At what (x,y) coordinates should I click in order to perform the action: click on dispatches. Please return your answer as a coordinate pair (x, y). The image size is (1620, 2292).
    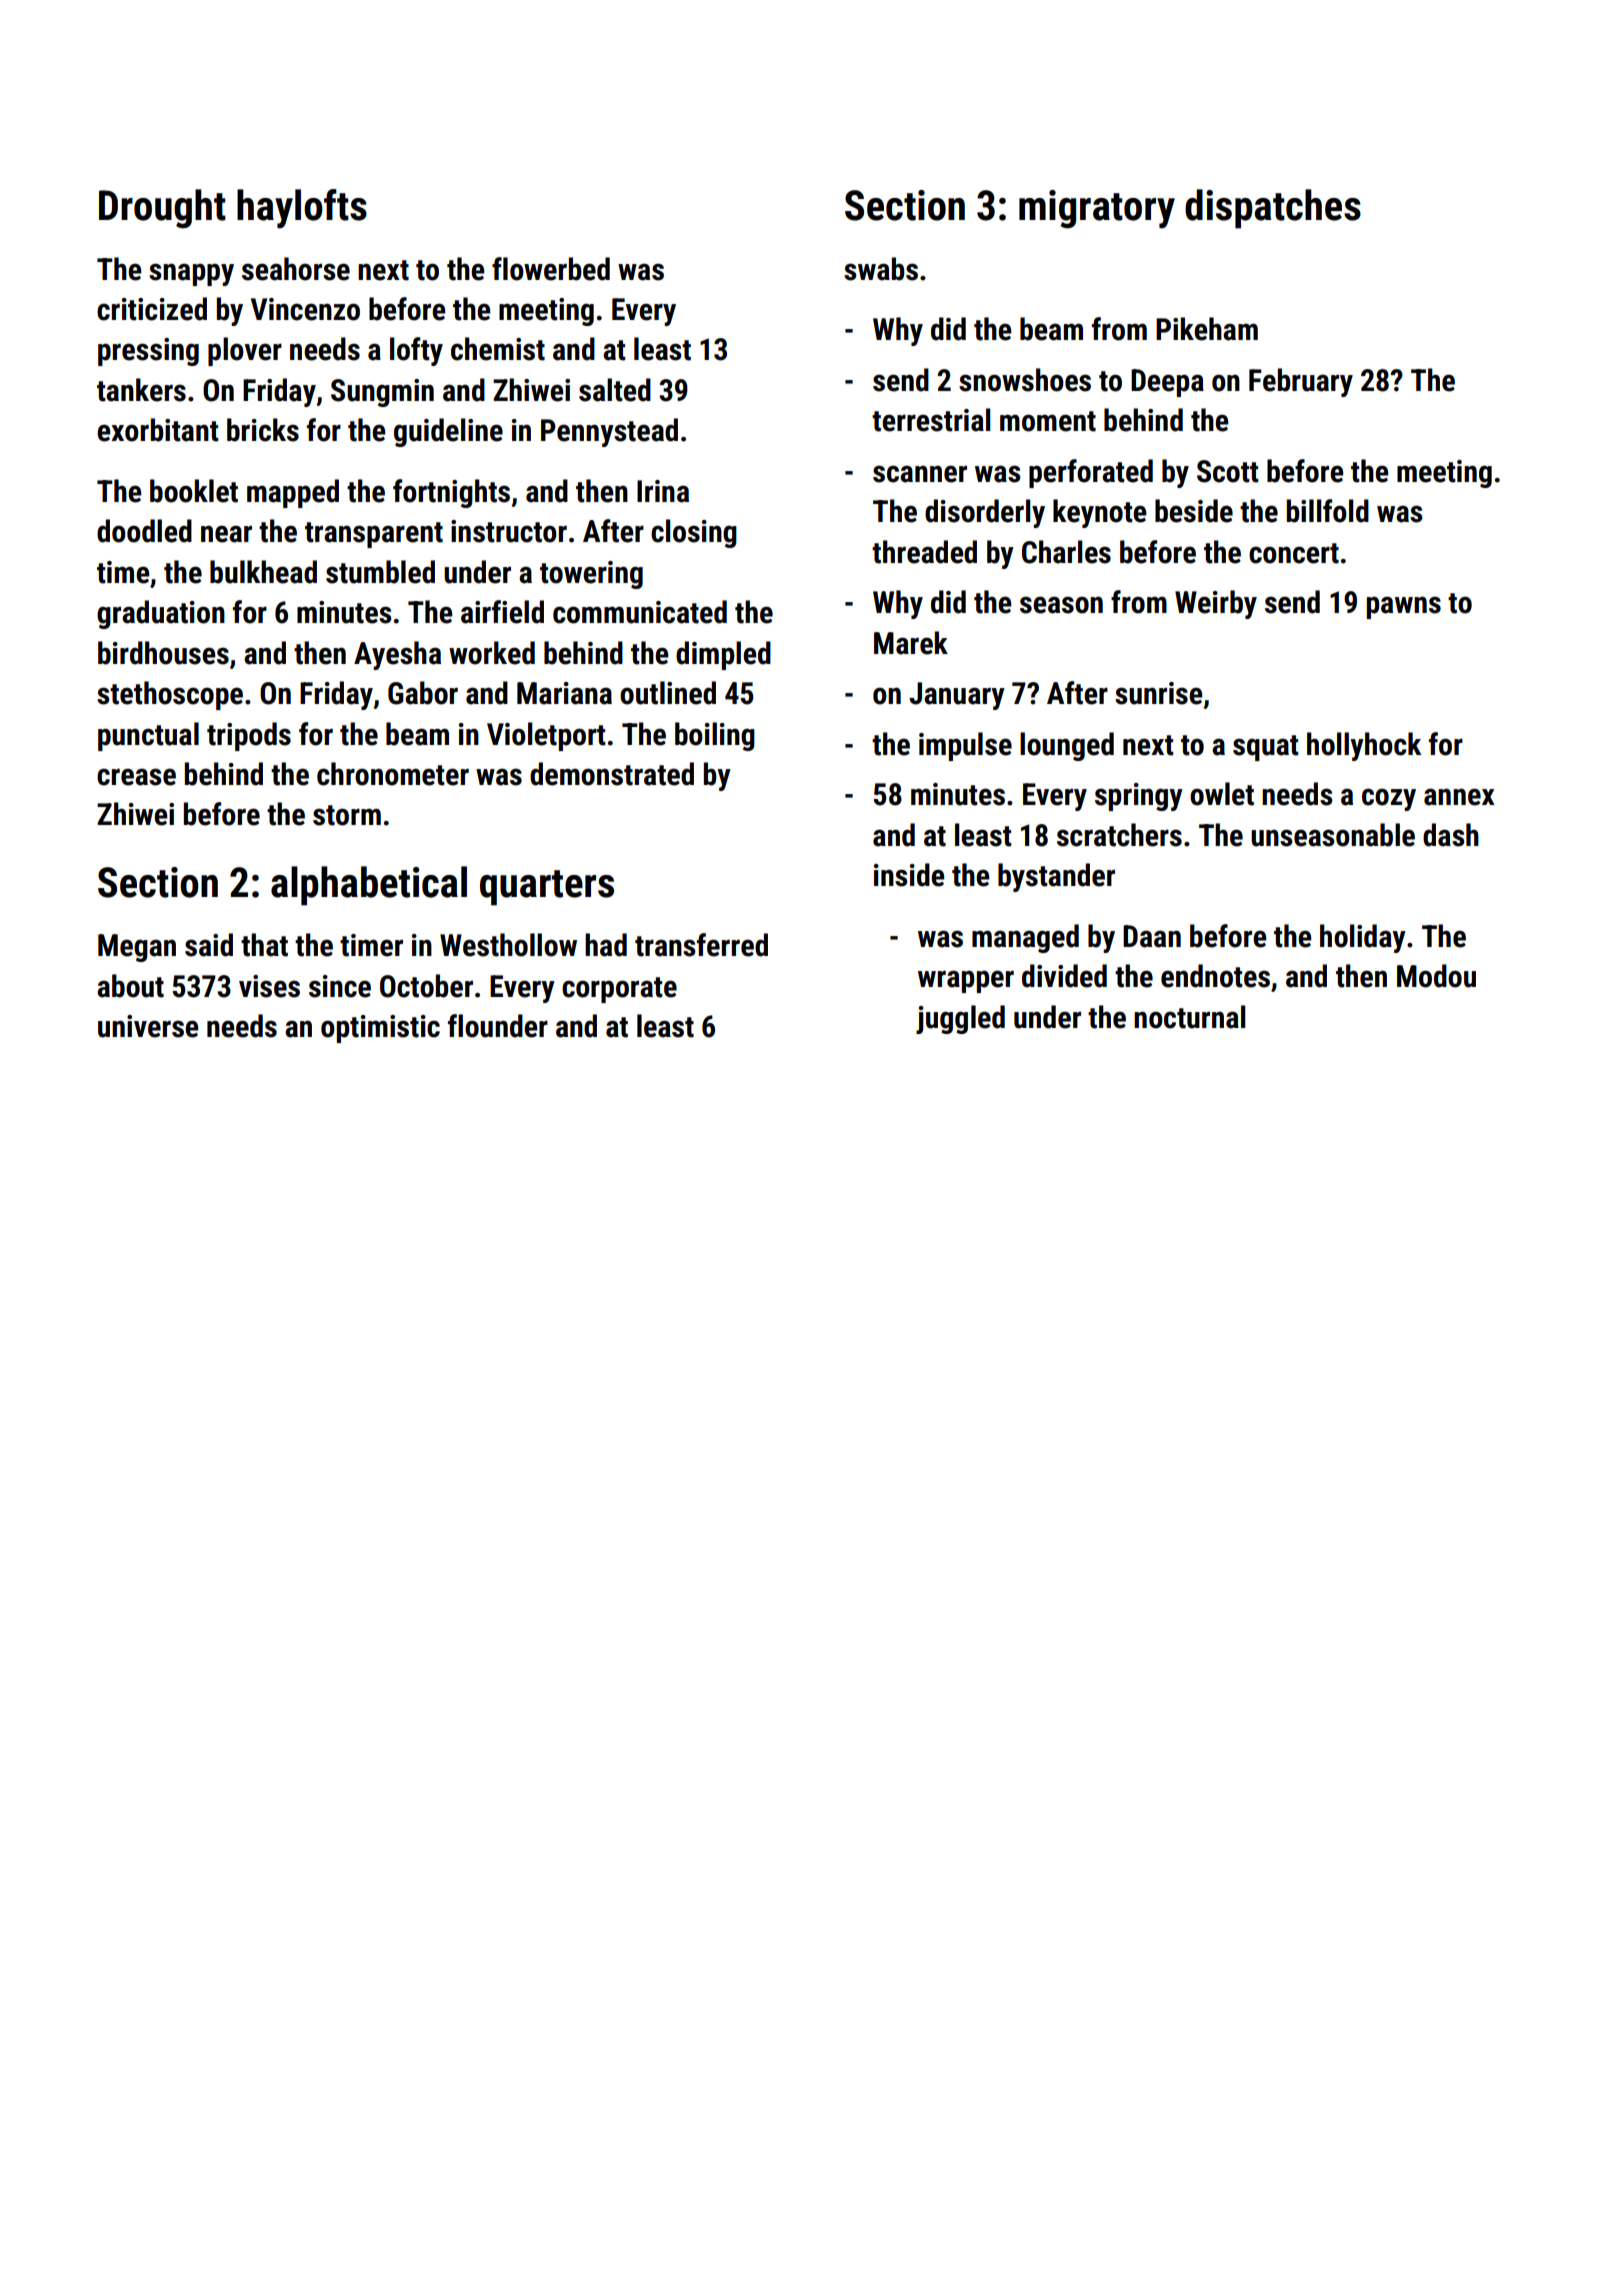
    Looking at the image, I should click on (1273, 209).
